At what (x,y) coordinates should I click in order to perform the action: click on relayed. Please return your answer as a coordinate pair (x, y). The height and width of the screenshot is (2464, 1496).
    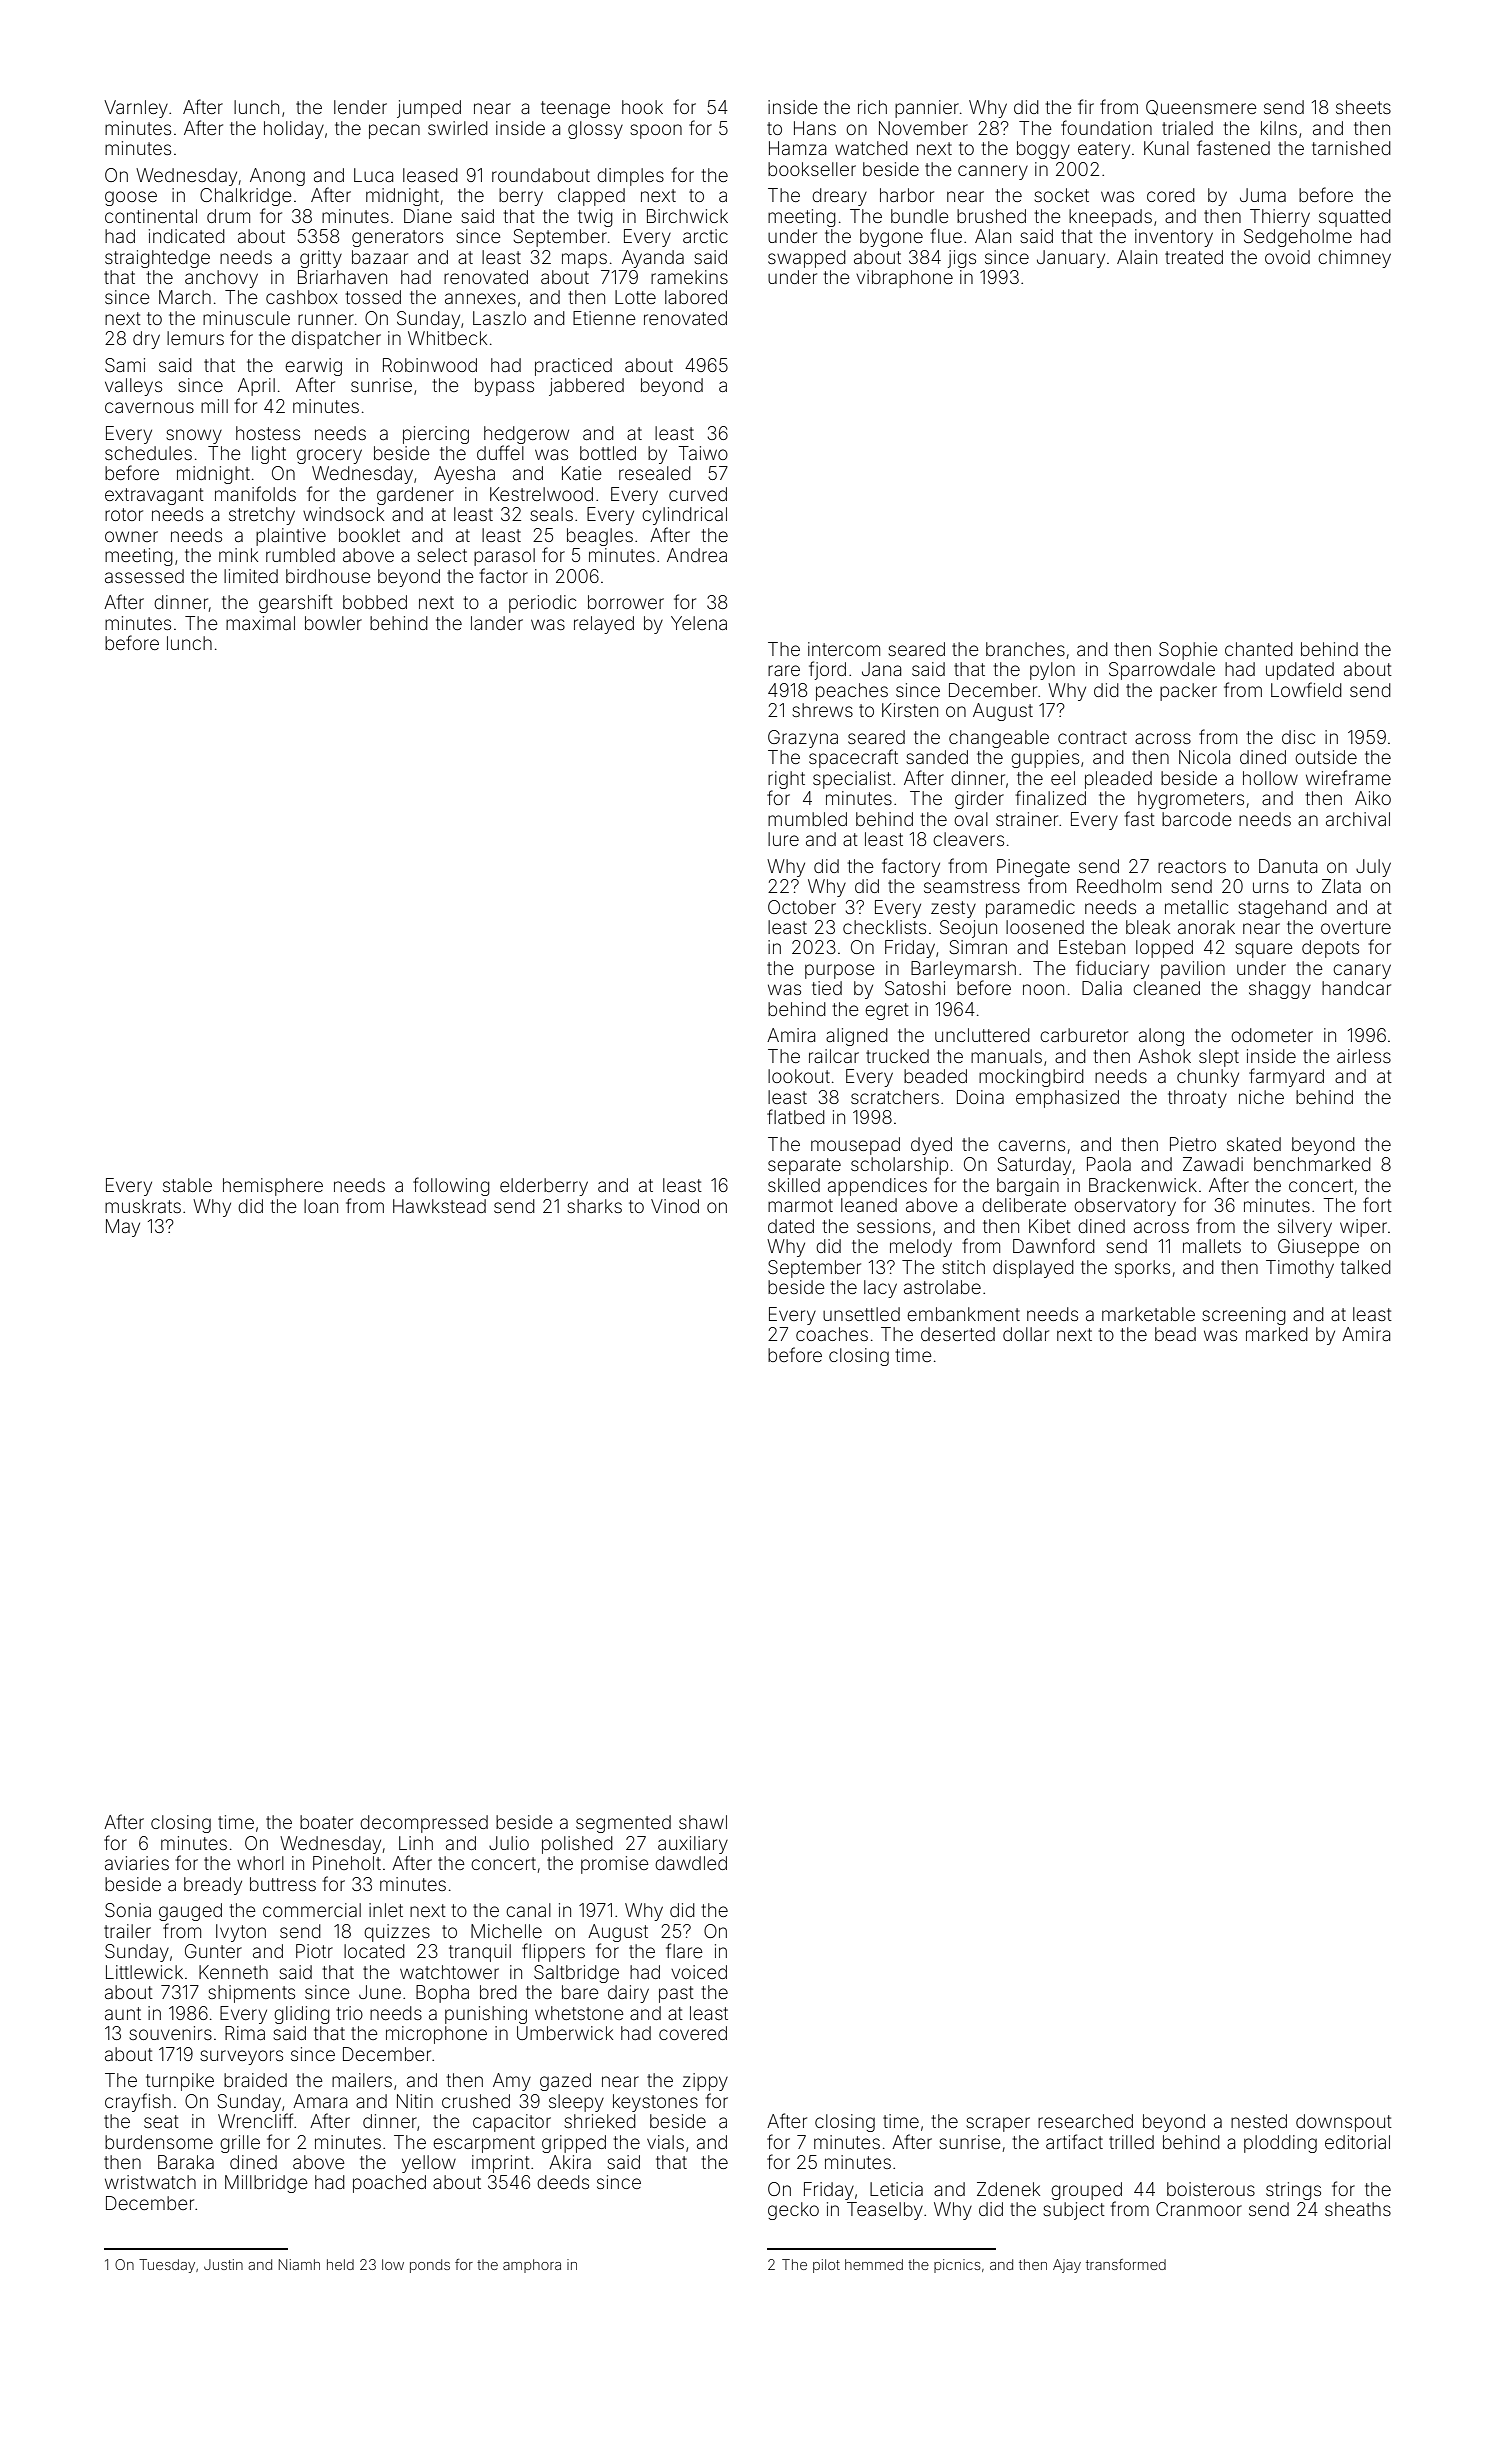
    Looking at the image, I should click on (604, 625).
